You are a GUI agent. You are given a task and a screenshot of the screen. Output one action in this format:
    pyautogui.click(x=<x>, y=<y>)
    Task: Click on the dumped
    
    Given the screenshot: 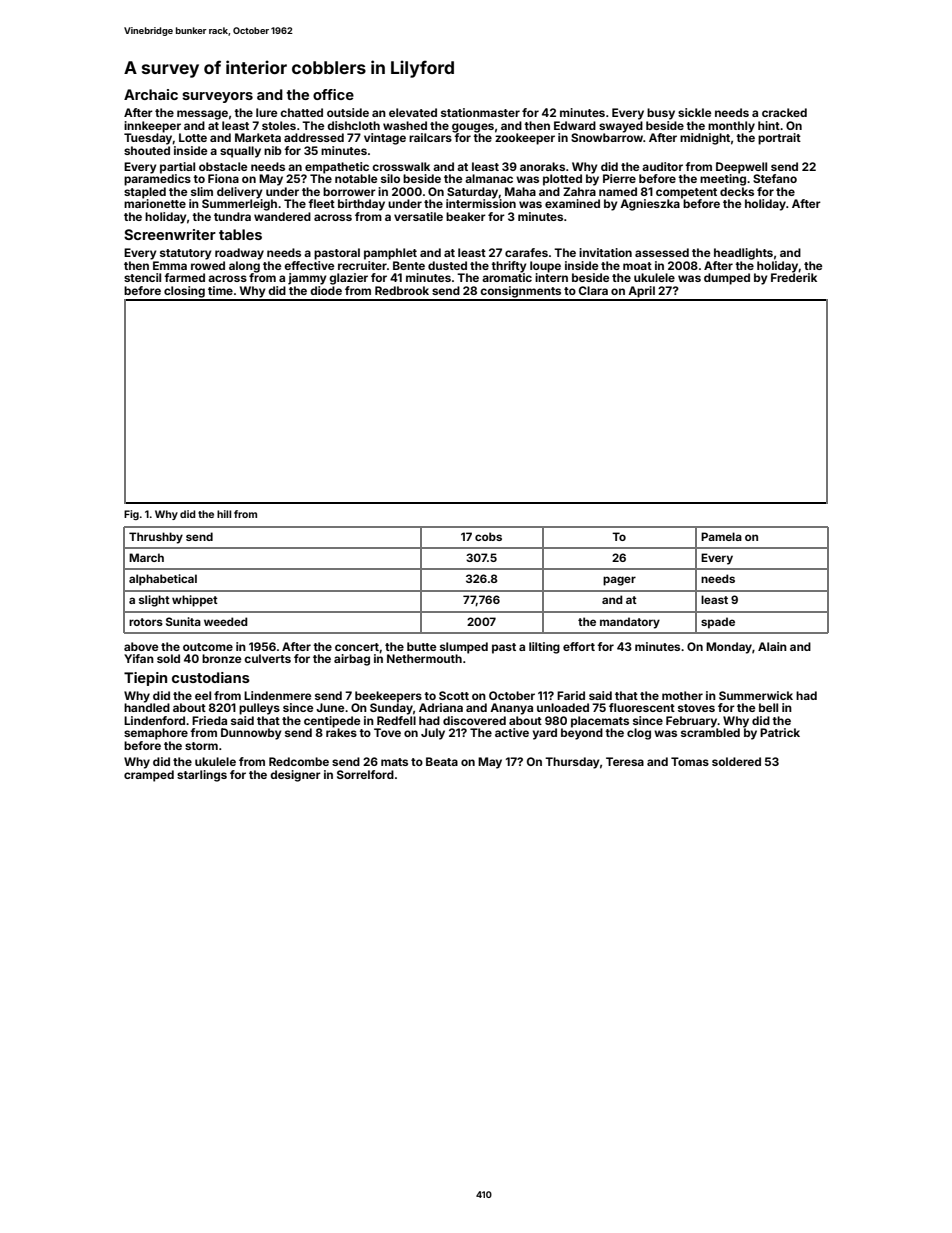 What is the action you would take?
    pyautogui.click(x=727, y=279)
